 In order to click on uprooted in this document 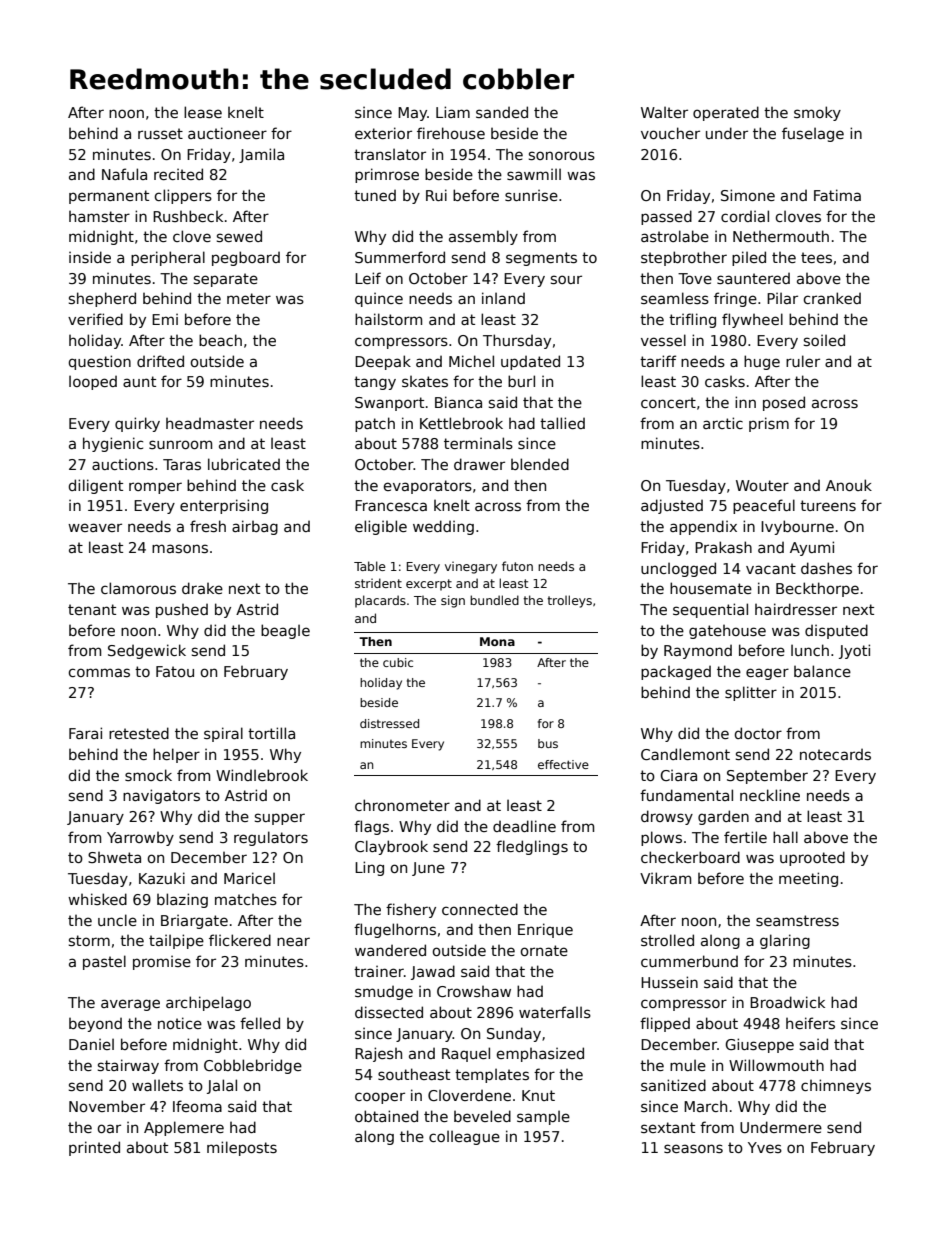, I will do `click(812, 858)`.
